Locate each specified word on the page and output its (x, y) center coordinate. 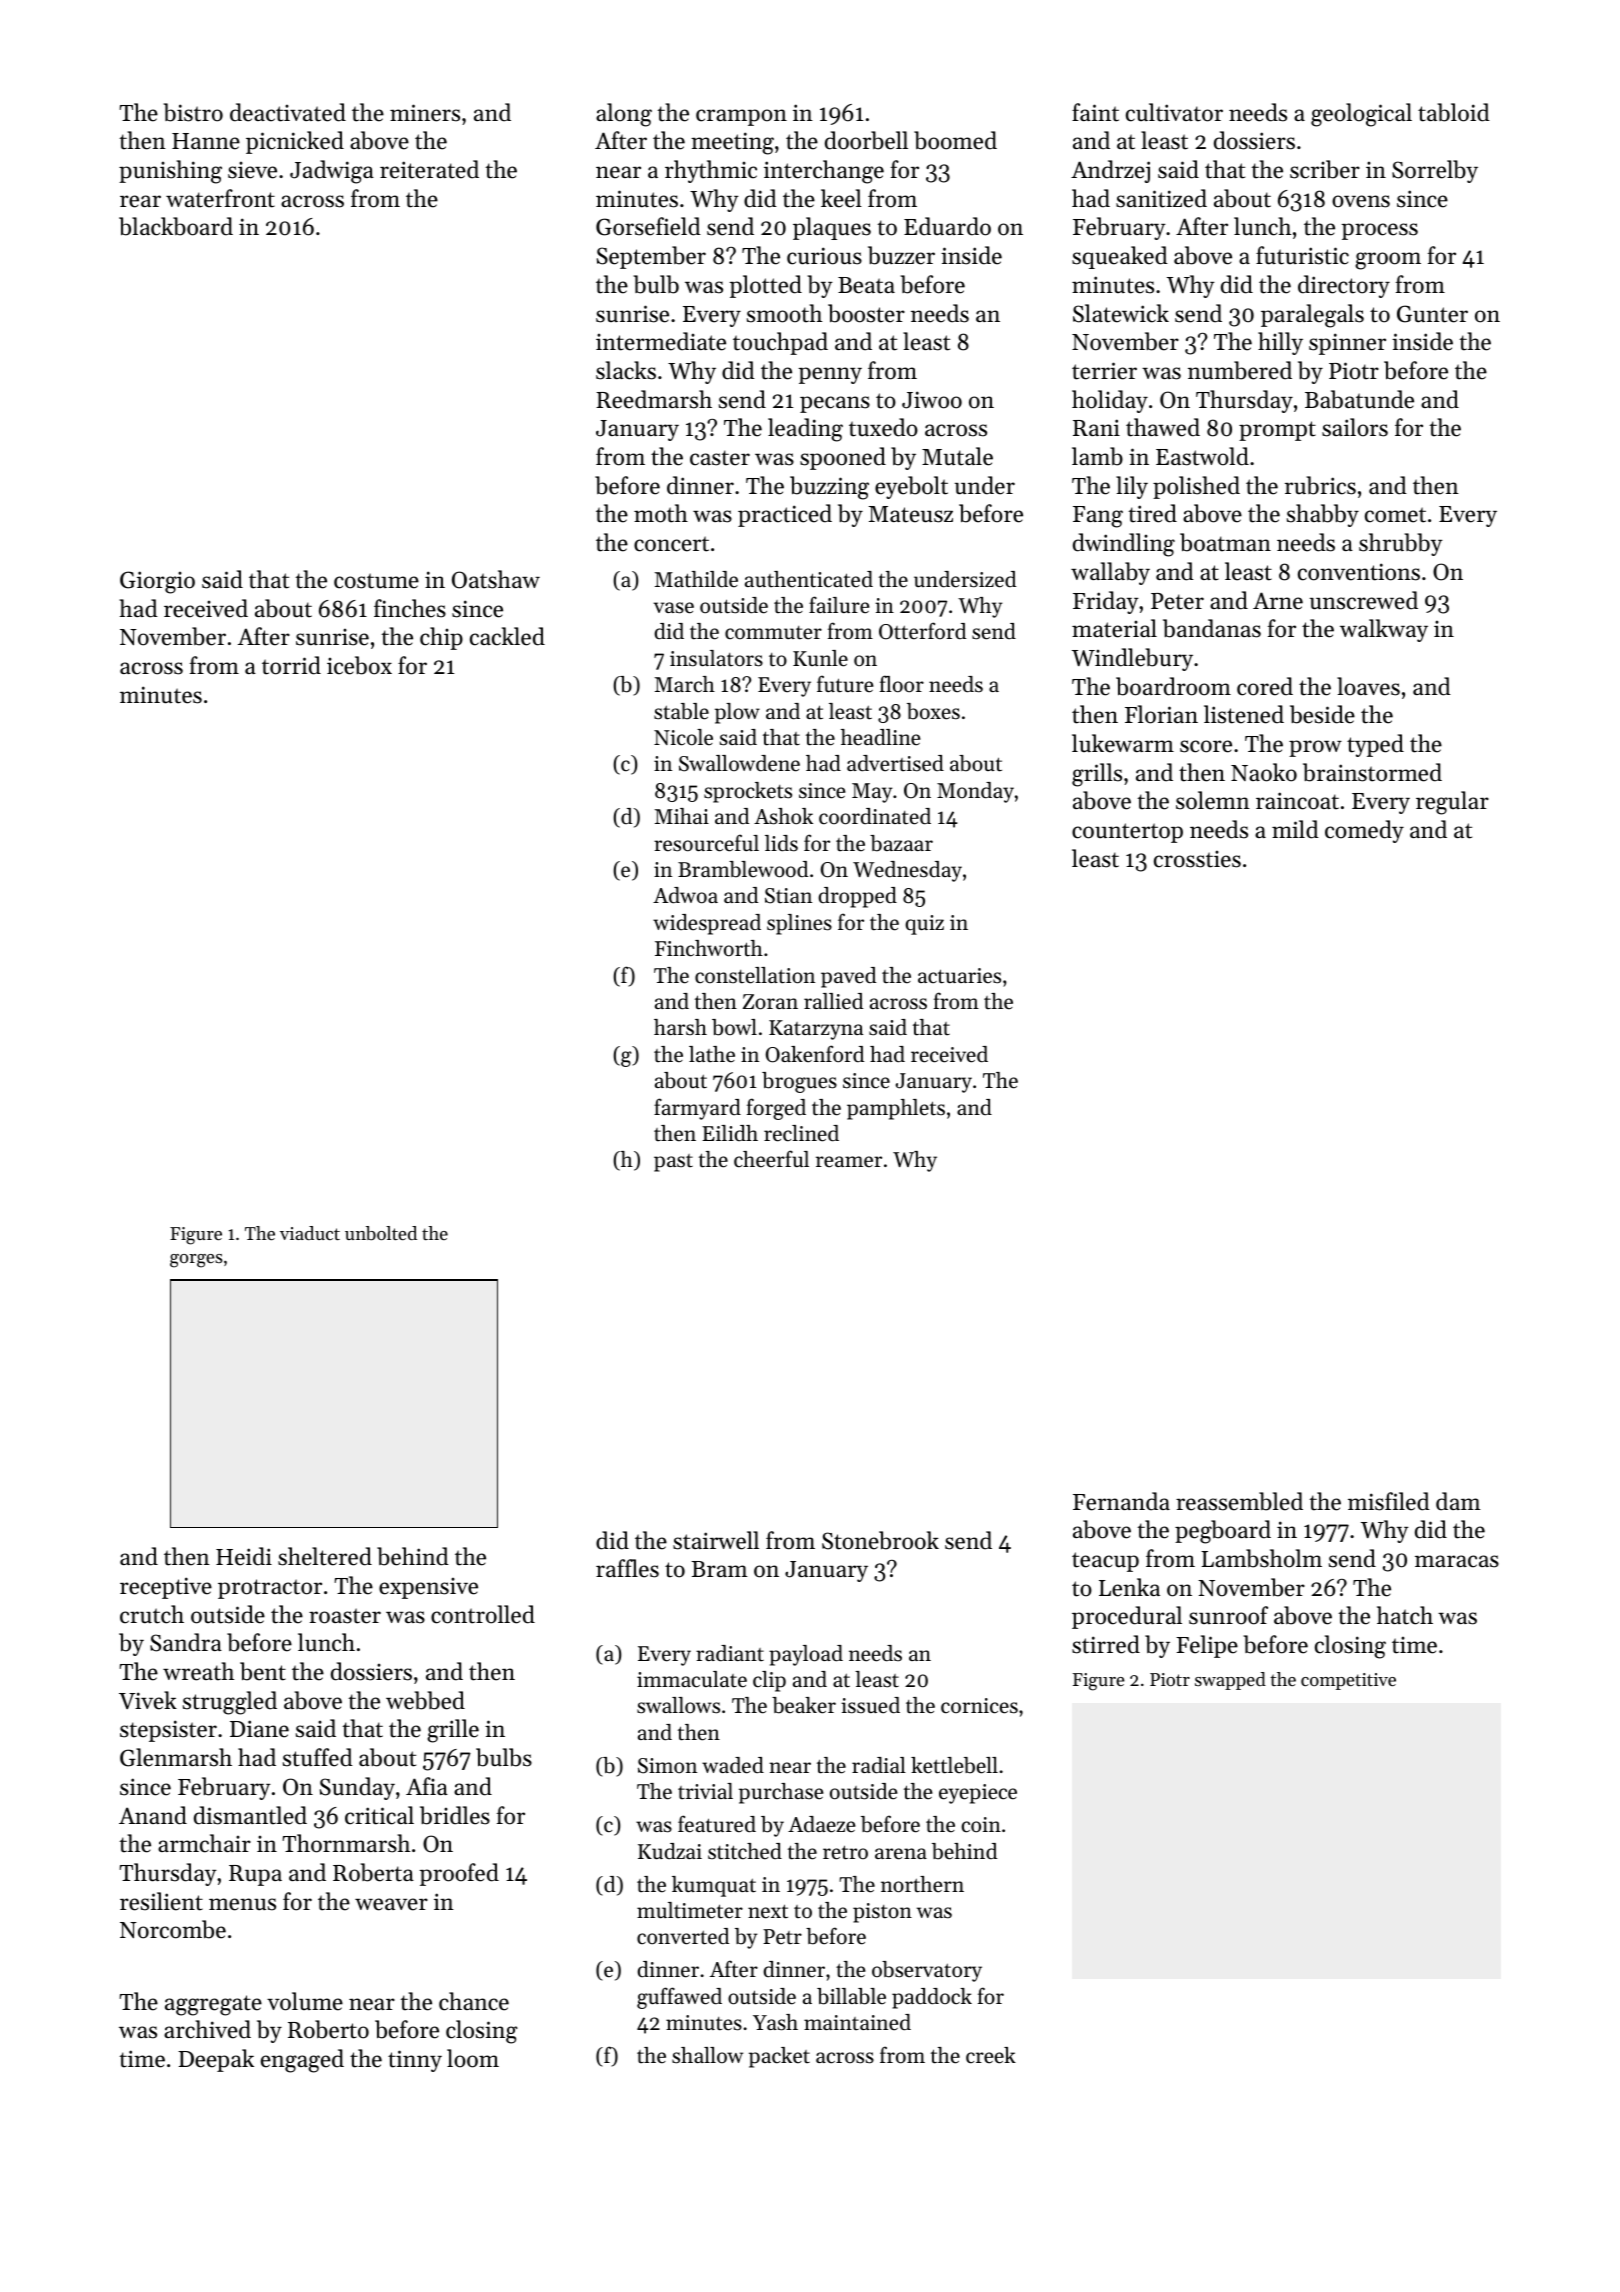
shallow (707, 2055)
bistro (193, 112)
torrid (291, 665)
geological (1361, 115)
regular (1452, 803)
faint (1095, 112)
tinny (415, 2061)
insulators (716, 658)
